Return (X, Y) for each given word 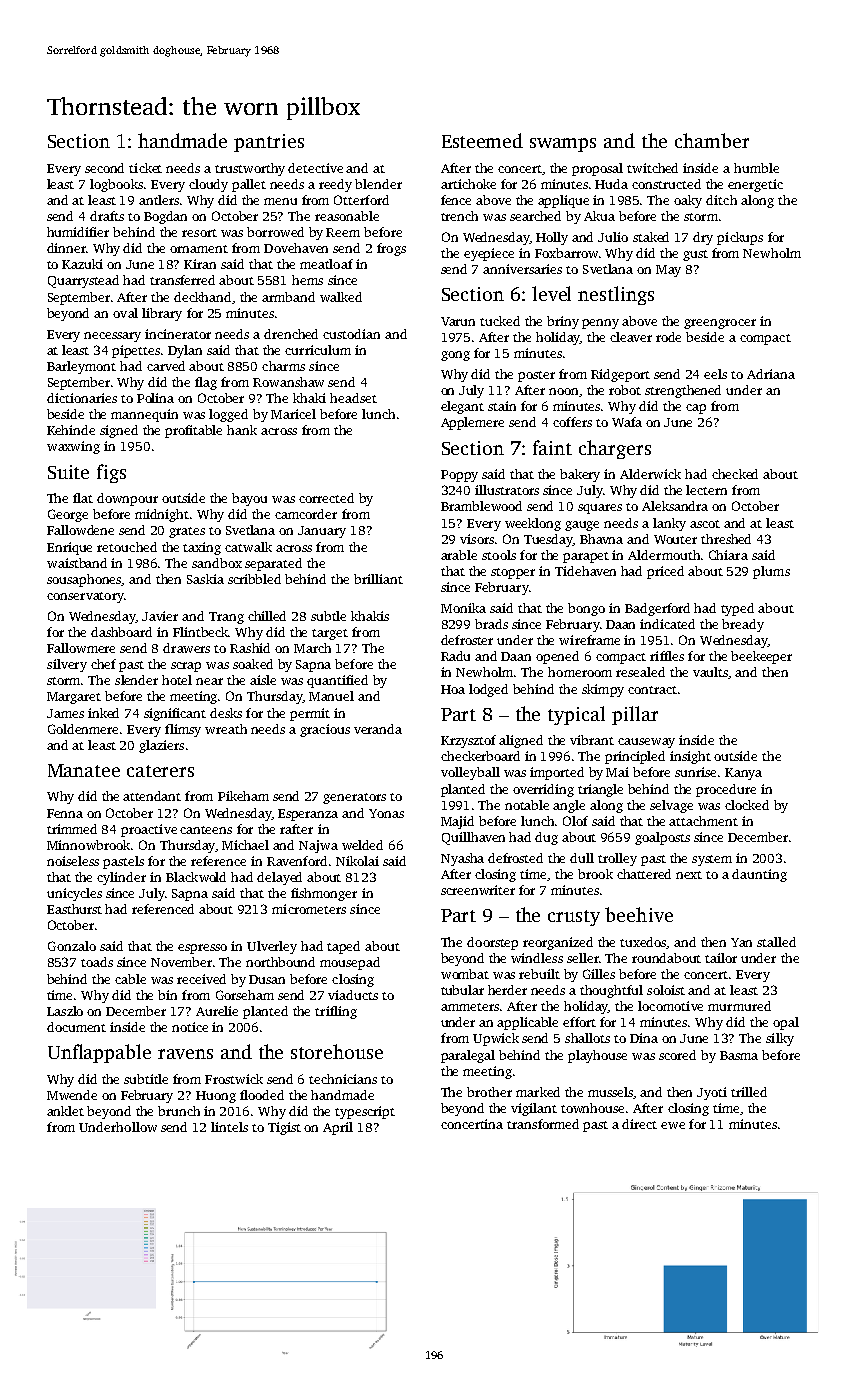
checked (735, 474)
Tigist (284, 1128)
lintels (229, 1127)
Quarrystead (83, 281)
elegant (462, 407)
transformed (543, 1124)
